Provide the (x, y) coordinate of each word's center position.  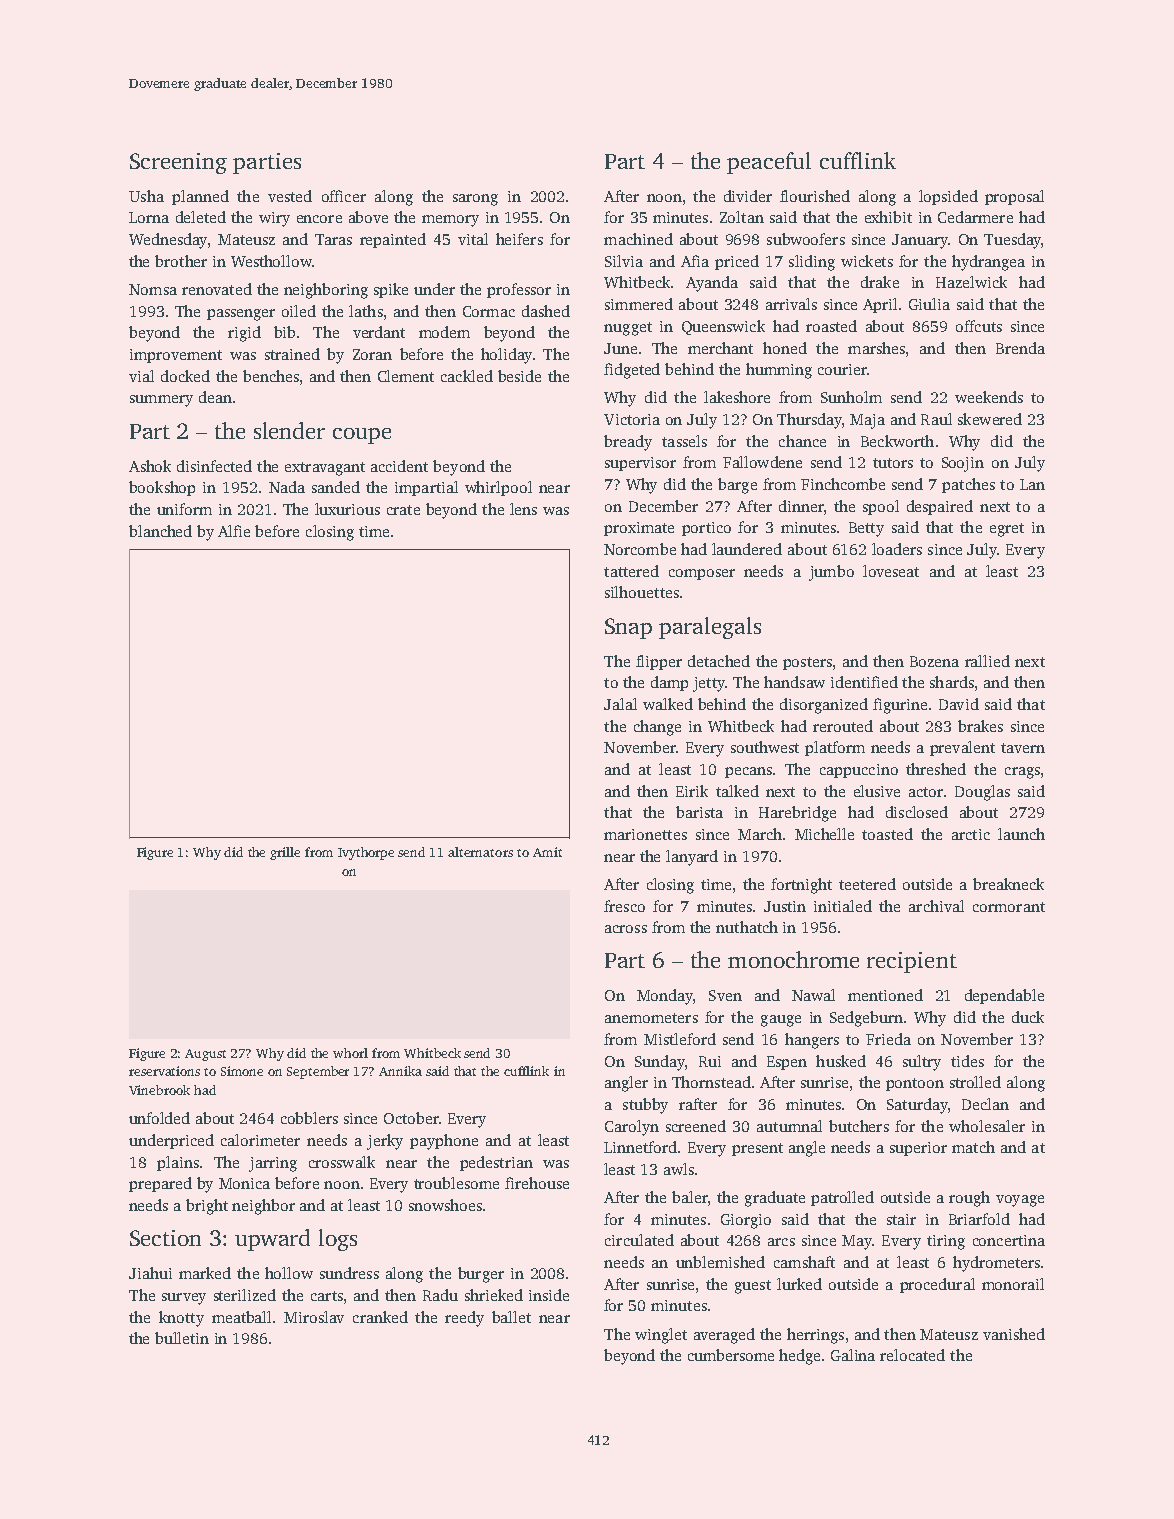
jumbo (831, 573)
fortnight (801, 886)
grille (285, 853)
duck (1028, 1017)
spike (391, 290)
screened (696, 1126)
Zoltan (742, 217)
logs (338, 1240)
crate (403, 510)
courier (842, 369)
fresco (624, 906)
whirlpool (498, 488)
